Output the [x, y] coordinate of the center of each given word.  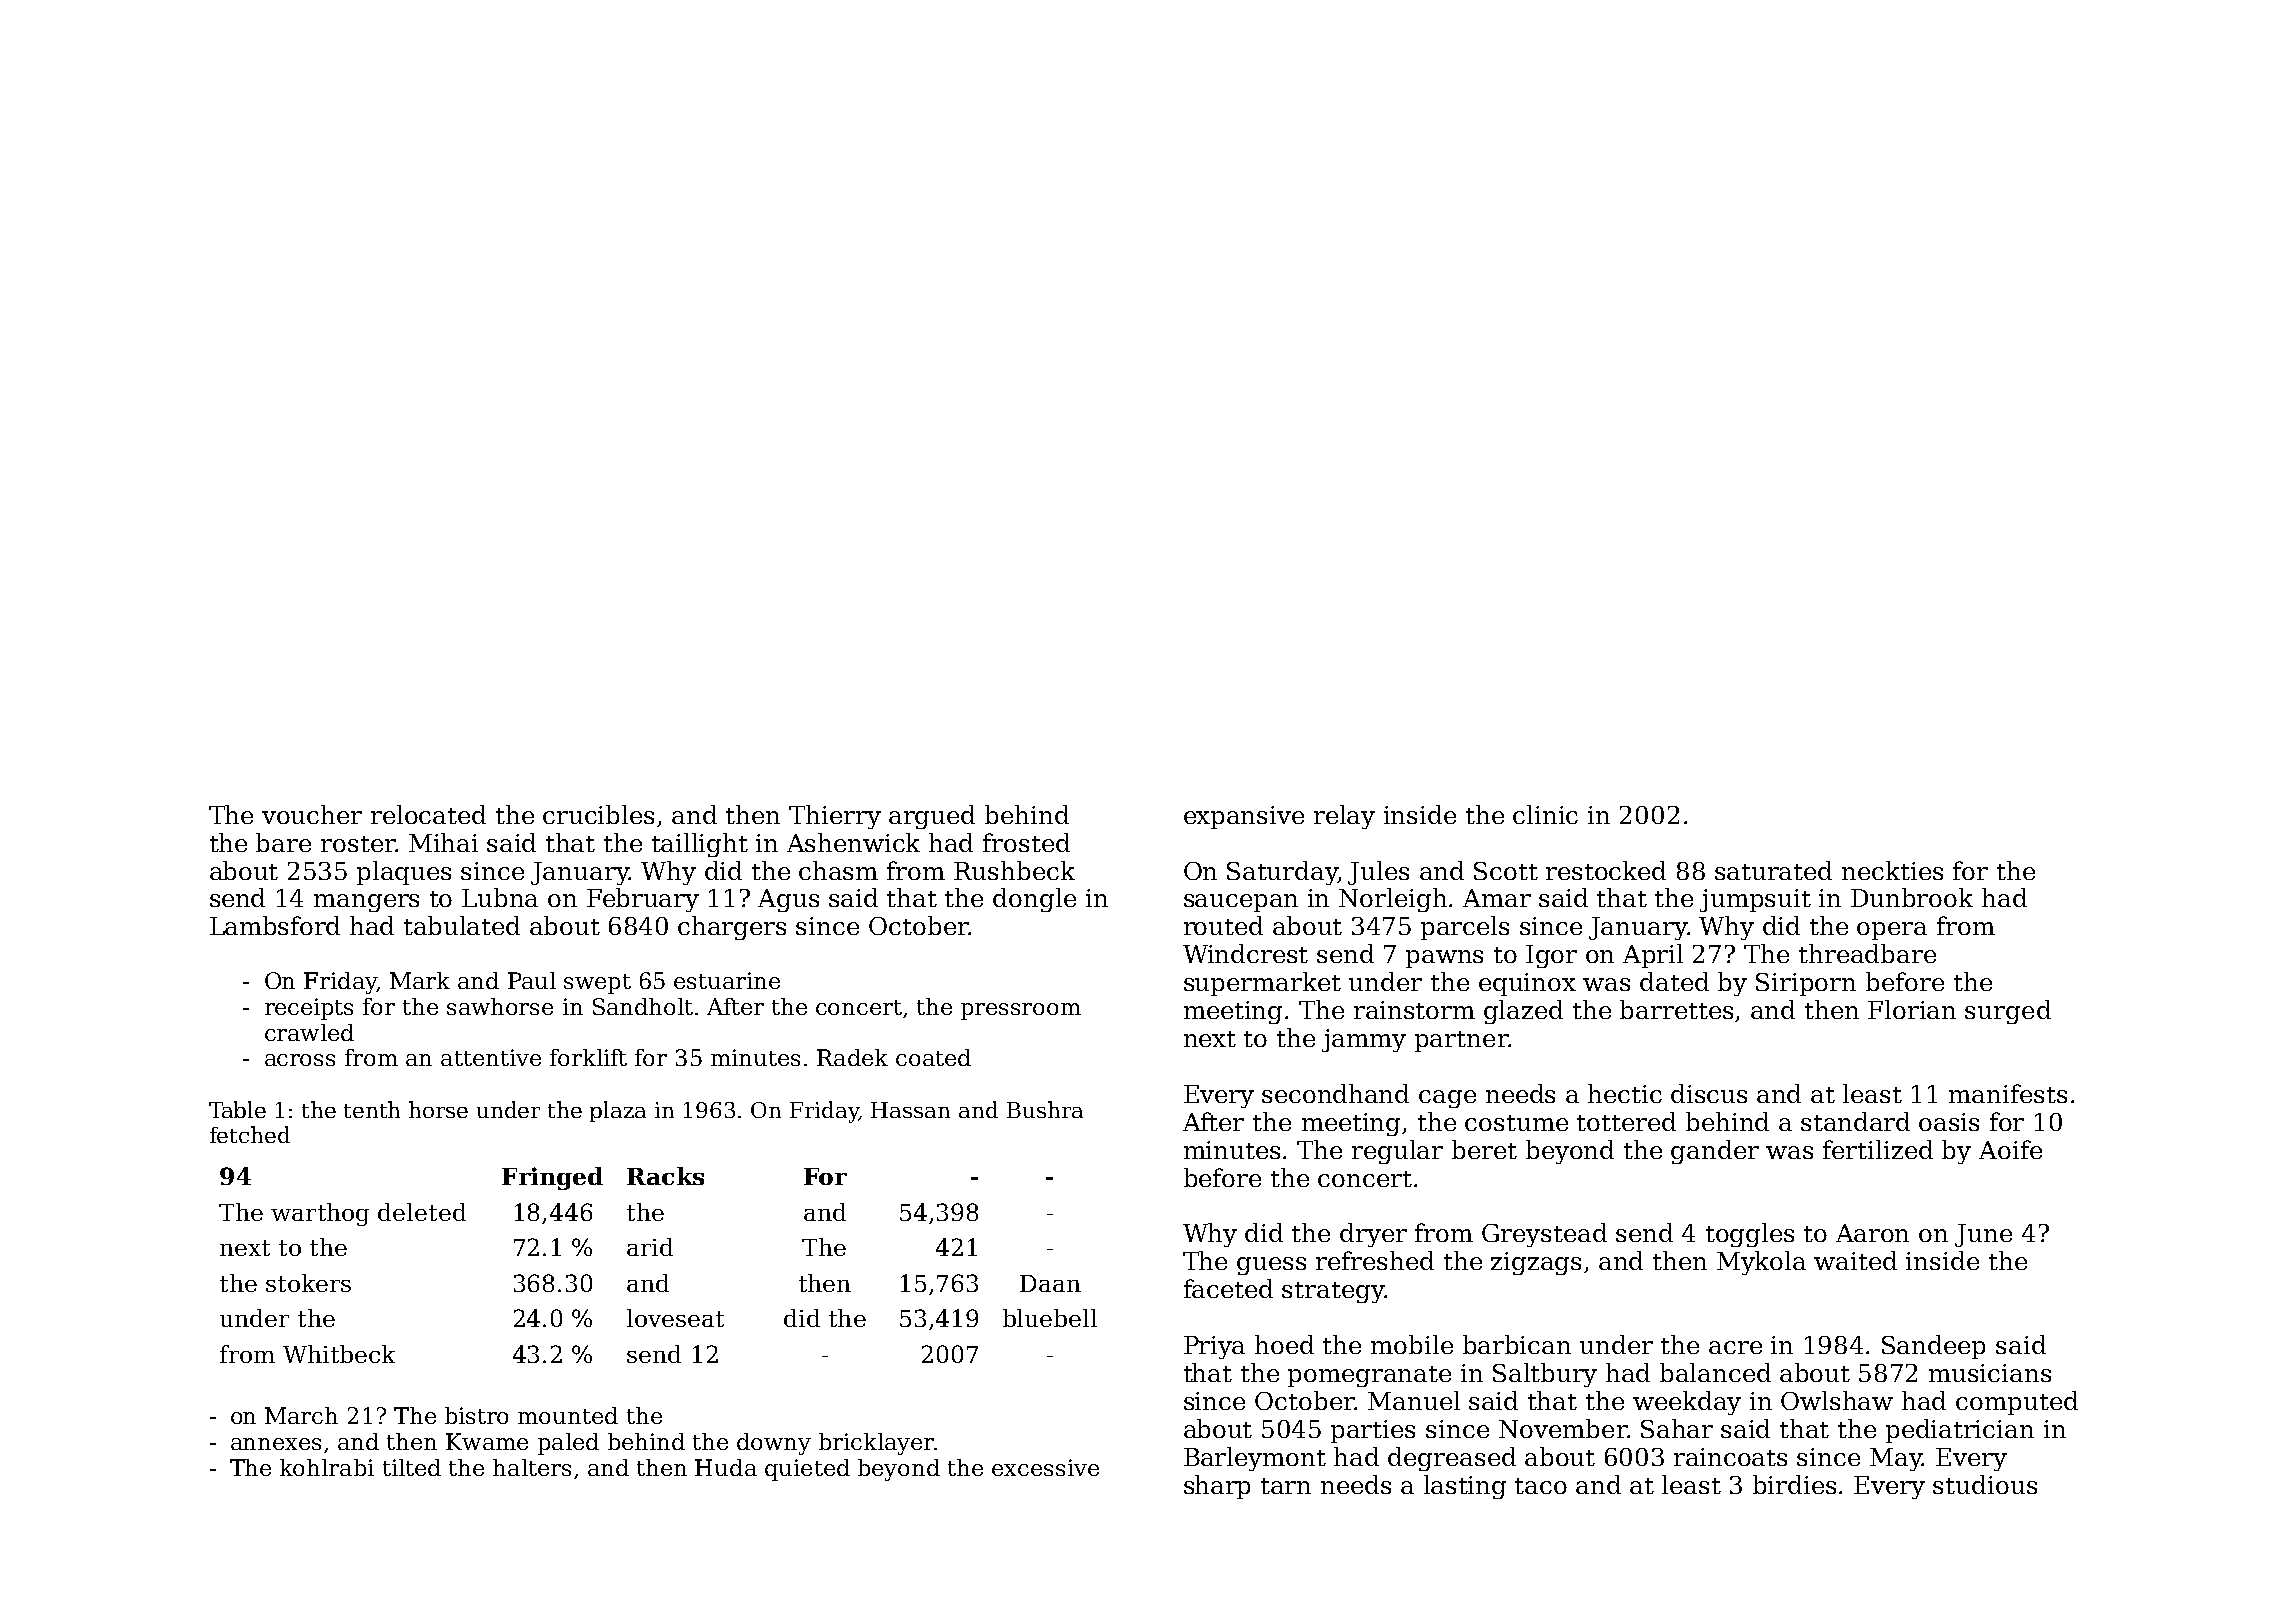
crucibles [598, 814]
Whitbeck [339, 1354]
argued [932, 817]
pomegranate [1369, 1376]
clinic [1545, 814]
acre [1735, 1347]
